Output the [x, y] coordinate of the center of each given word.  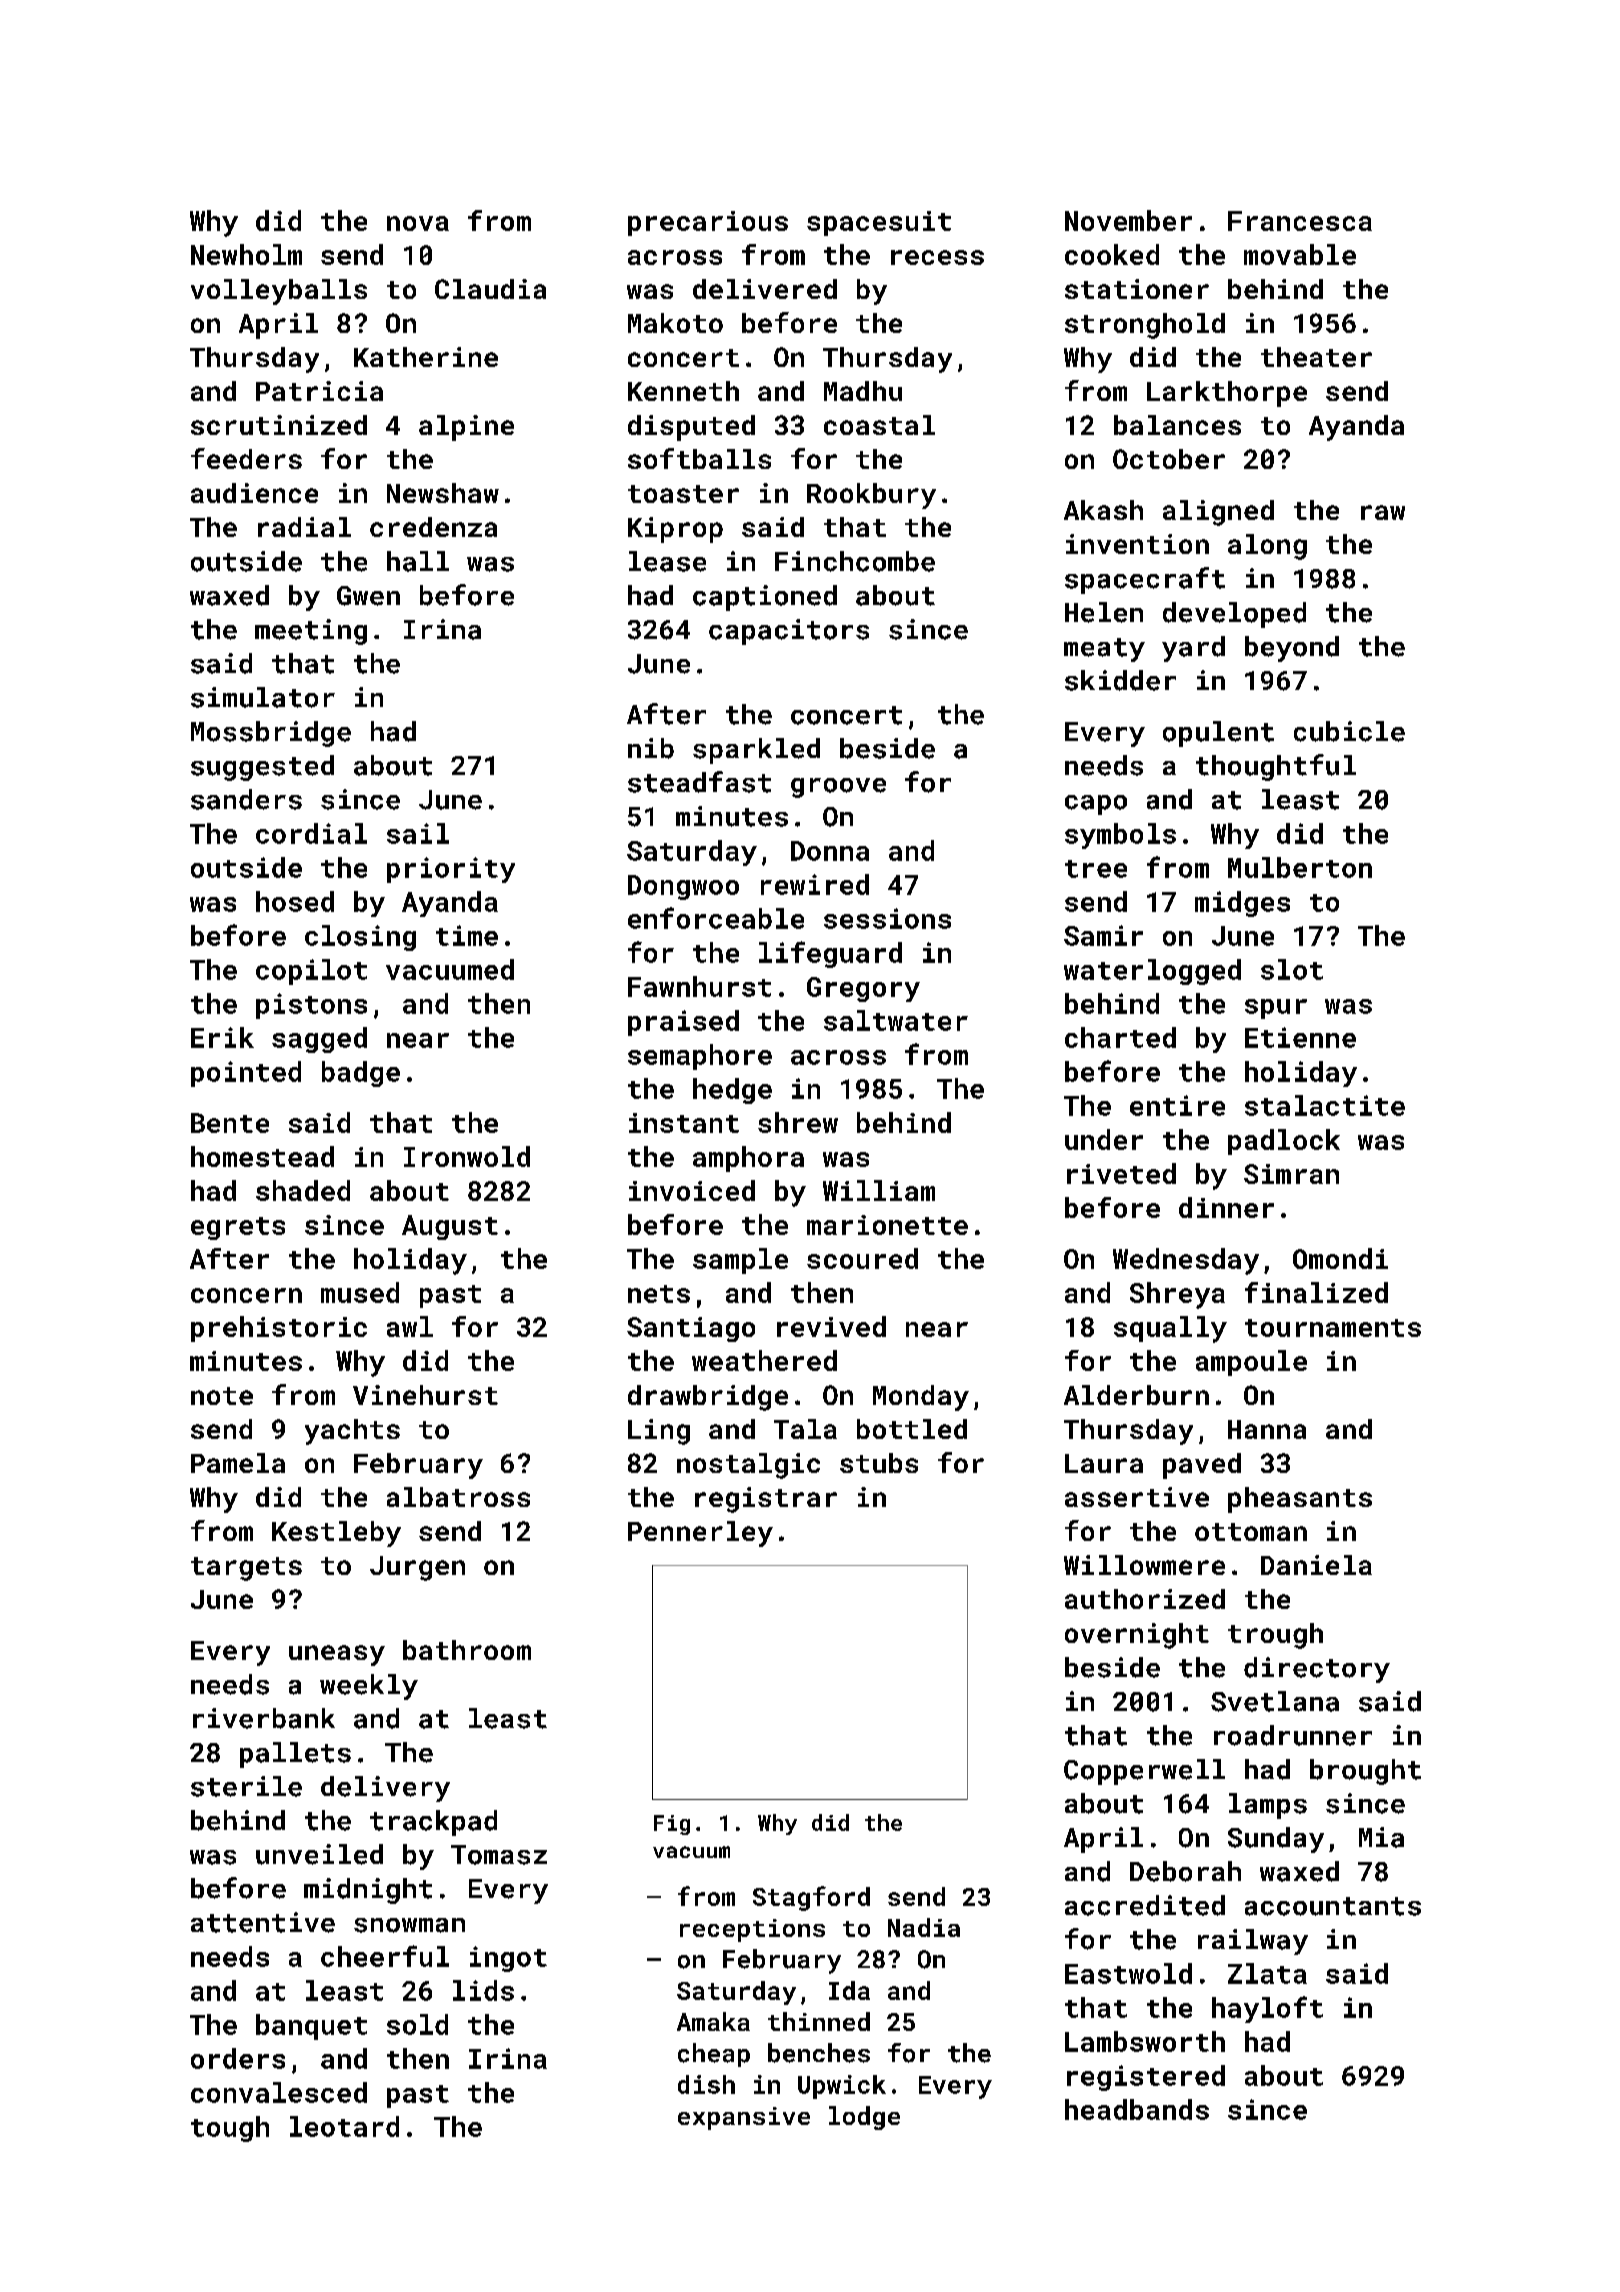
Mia [1381, 1837]
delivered [765, 289]
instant [684, 1123]
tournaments [1333, 1328]
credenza [433, 527]
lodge [864, 2118]
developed [1234, 615]
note [222, 1396]
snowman [409, 1925]
